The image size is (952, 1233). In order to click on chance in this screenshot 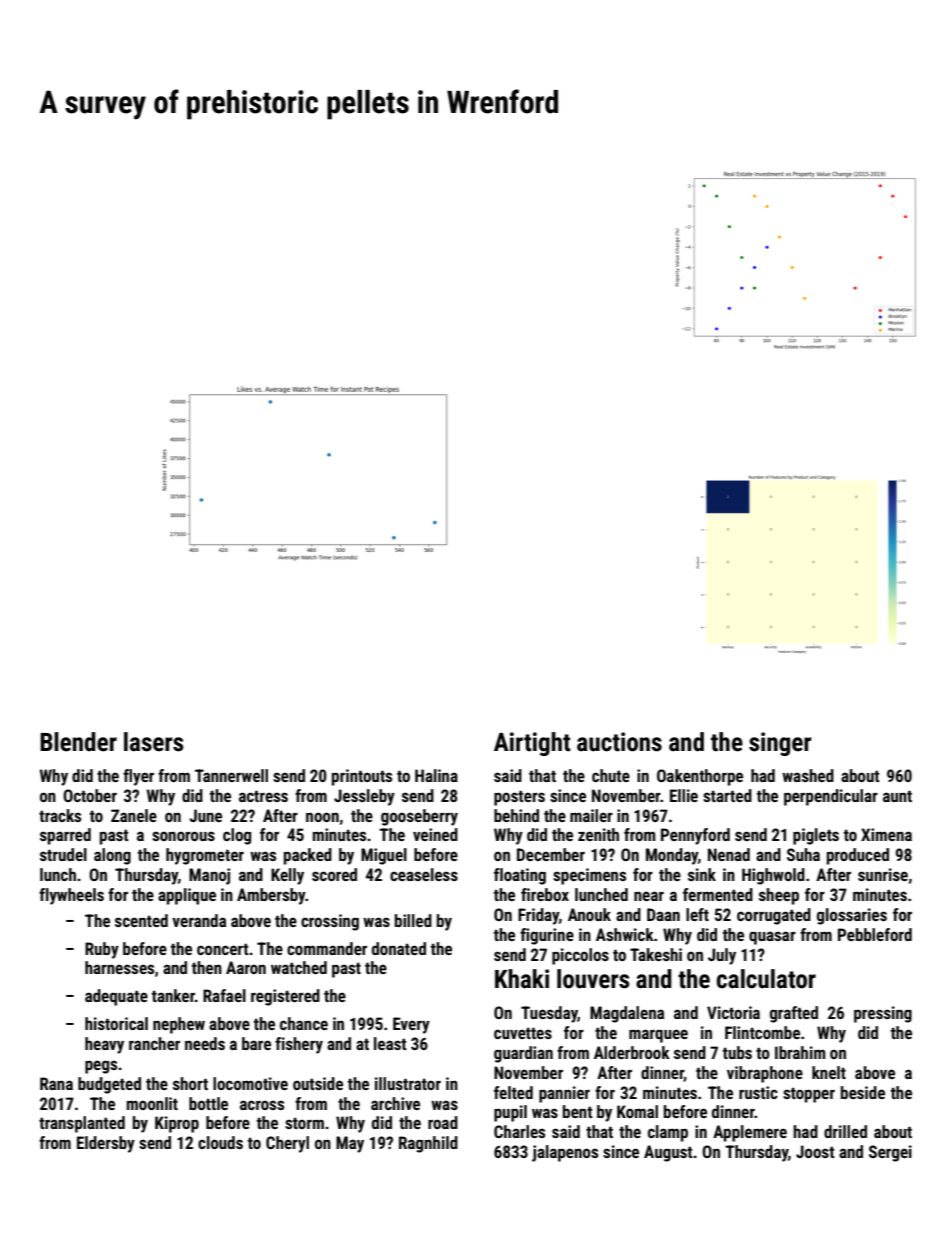, I will do `click(304, 1023)`.
